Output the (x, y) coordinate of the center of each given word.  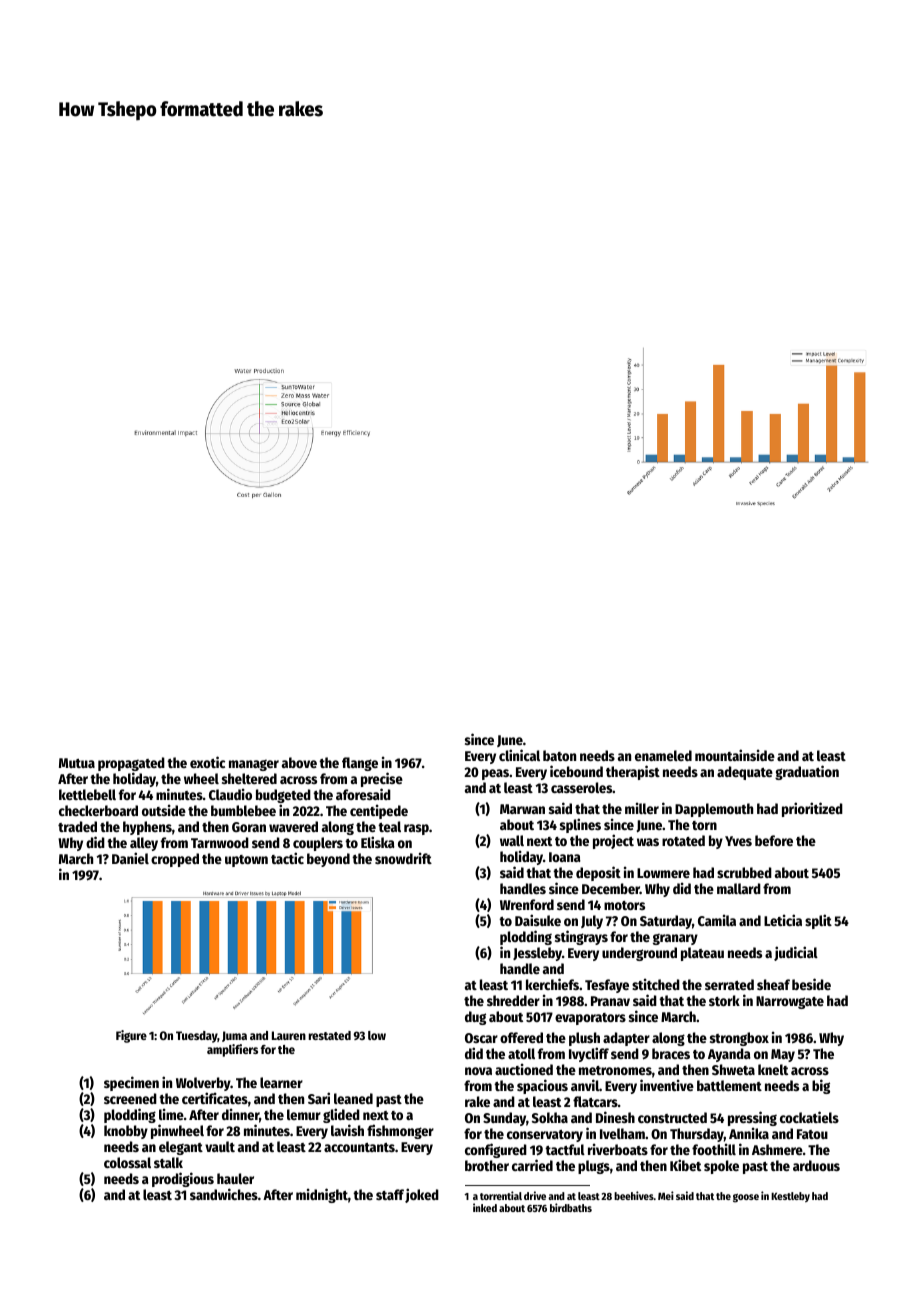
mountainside (735, 755)
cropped (175, 860)
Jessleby (537, 954)
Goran (249, 827)
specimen (131, 1083)
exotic (207, 762)
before (774, 840)
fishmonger (400, 1131)
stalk (168, 1162)
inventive (667, 1085)
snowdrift (403, 858)
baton (559, 755)
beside (811, 984)
